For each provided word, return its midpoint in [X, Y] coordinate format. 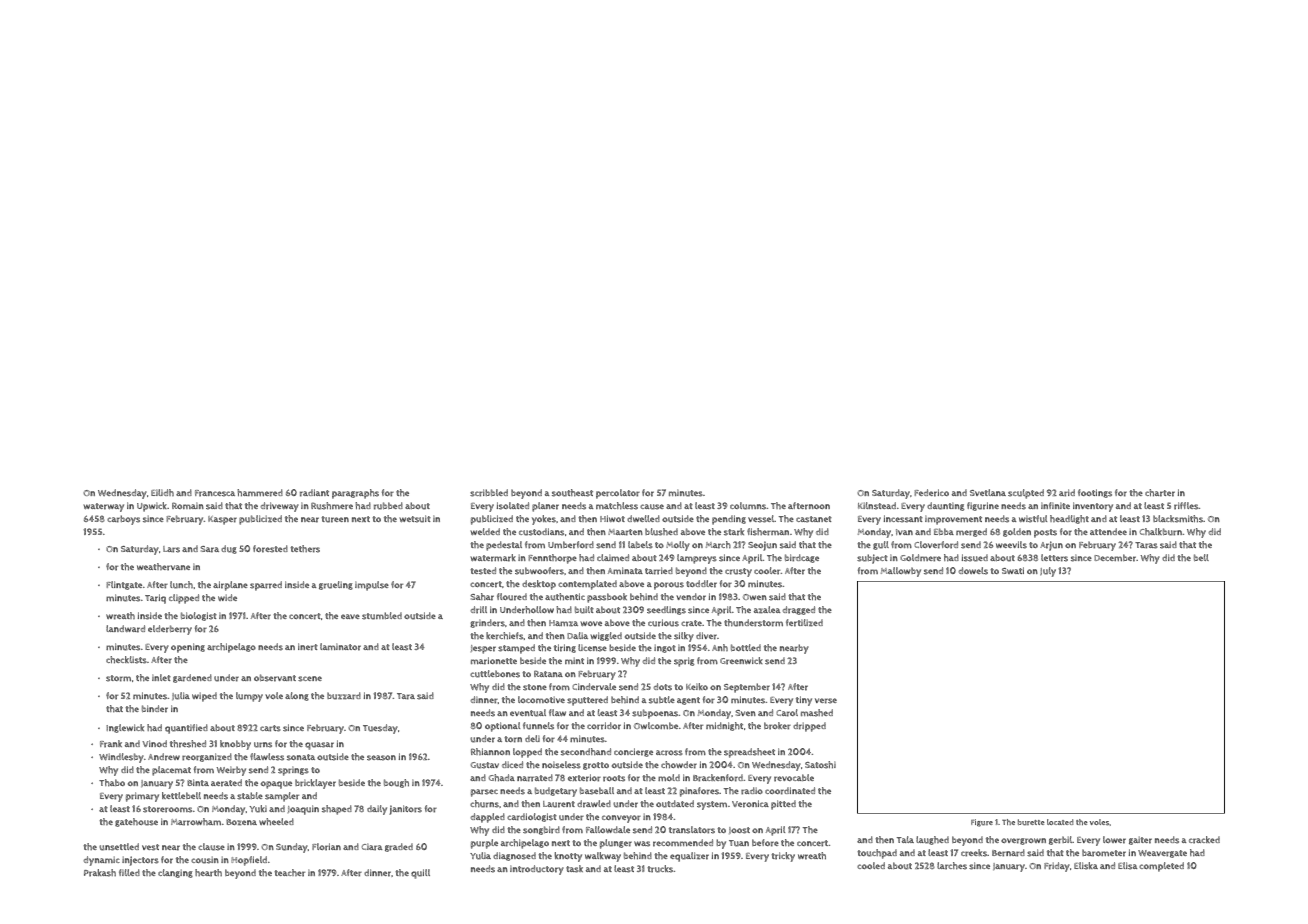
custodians [541, 532]
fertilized [804, 623]
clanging [175, 873]
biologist [199, 616]
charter [1160, 493]
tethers [305, 549]
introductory [537, 870]
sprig [684, 662]
